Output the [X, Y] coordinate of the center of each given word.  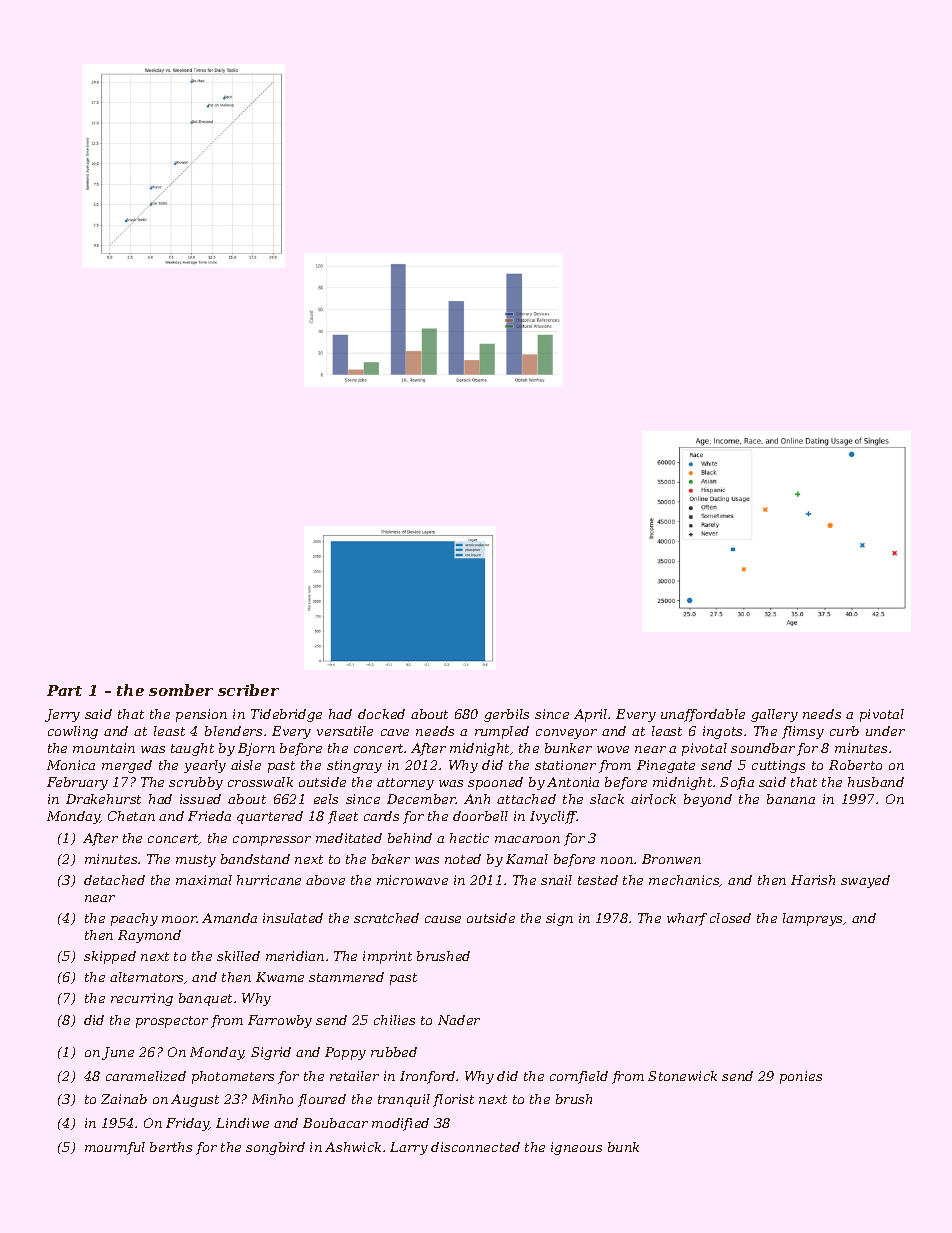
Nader [459, 1020]
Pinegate [666, 766]
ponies [801, 1077]
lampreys [813, 919]
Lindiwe [242, 1123]
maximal [204, 880]
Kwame [280, 977]
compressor [272, 841]
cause [443, 919]
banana [791, 799]
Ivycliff [553, 817]
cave [395, 732]
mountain [104, 748]
